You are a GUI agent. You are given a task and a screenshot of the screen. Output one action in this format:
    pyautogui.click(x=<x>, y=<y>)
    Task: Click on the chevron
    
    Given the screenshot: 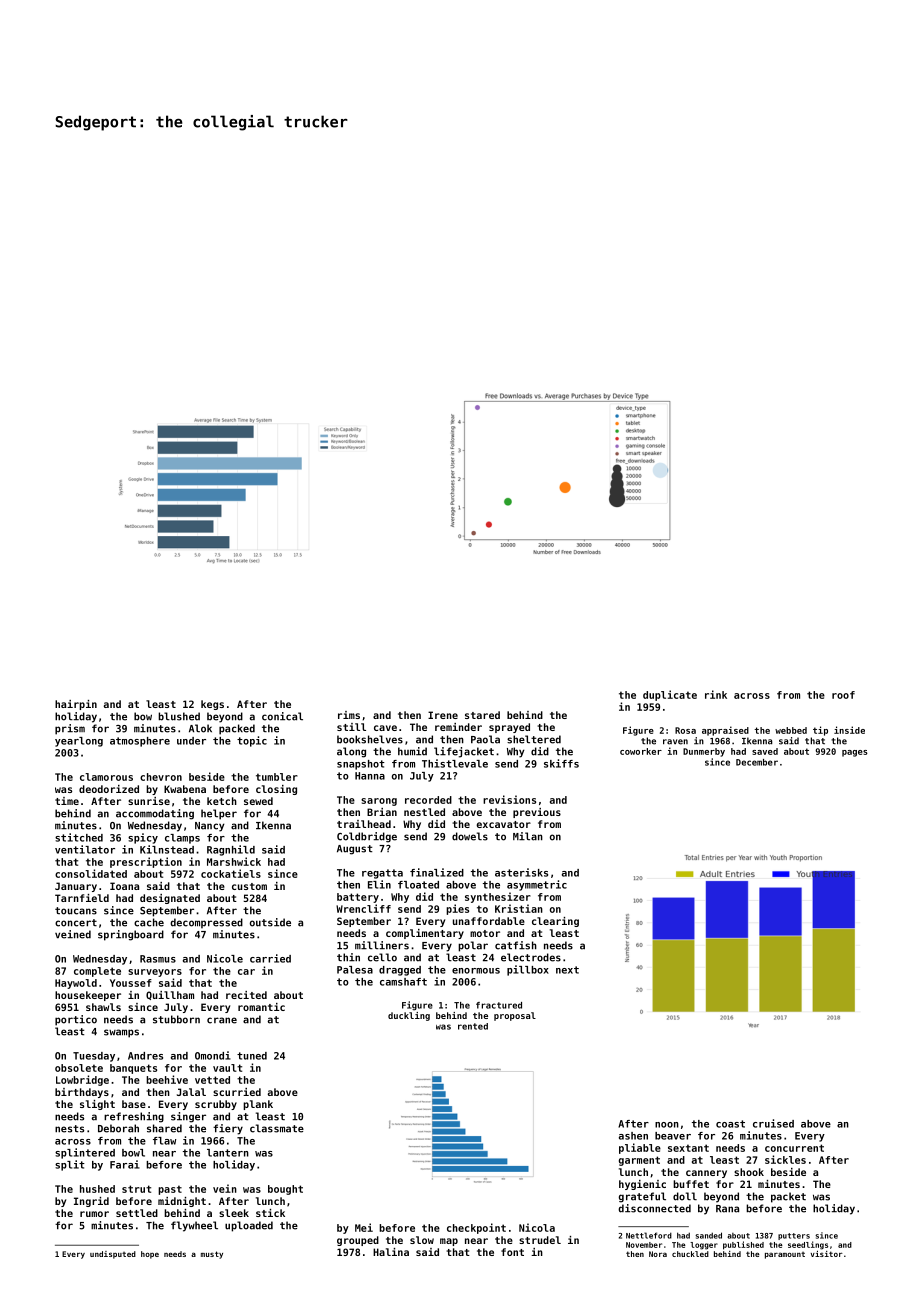 What is the action you would take?
    pyautogui.click(x=161, y=777)
